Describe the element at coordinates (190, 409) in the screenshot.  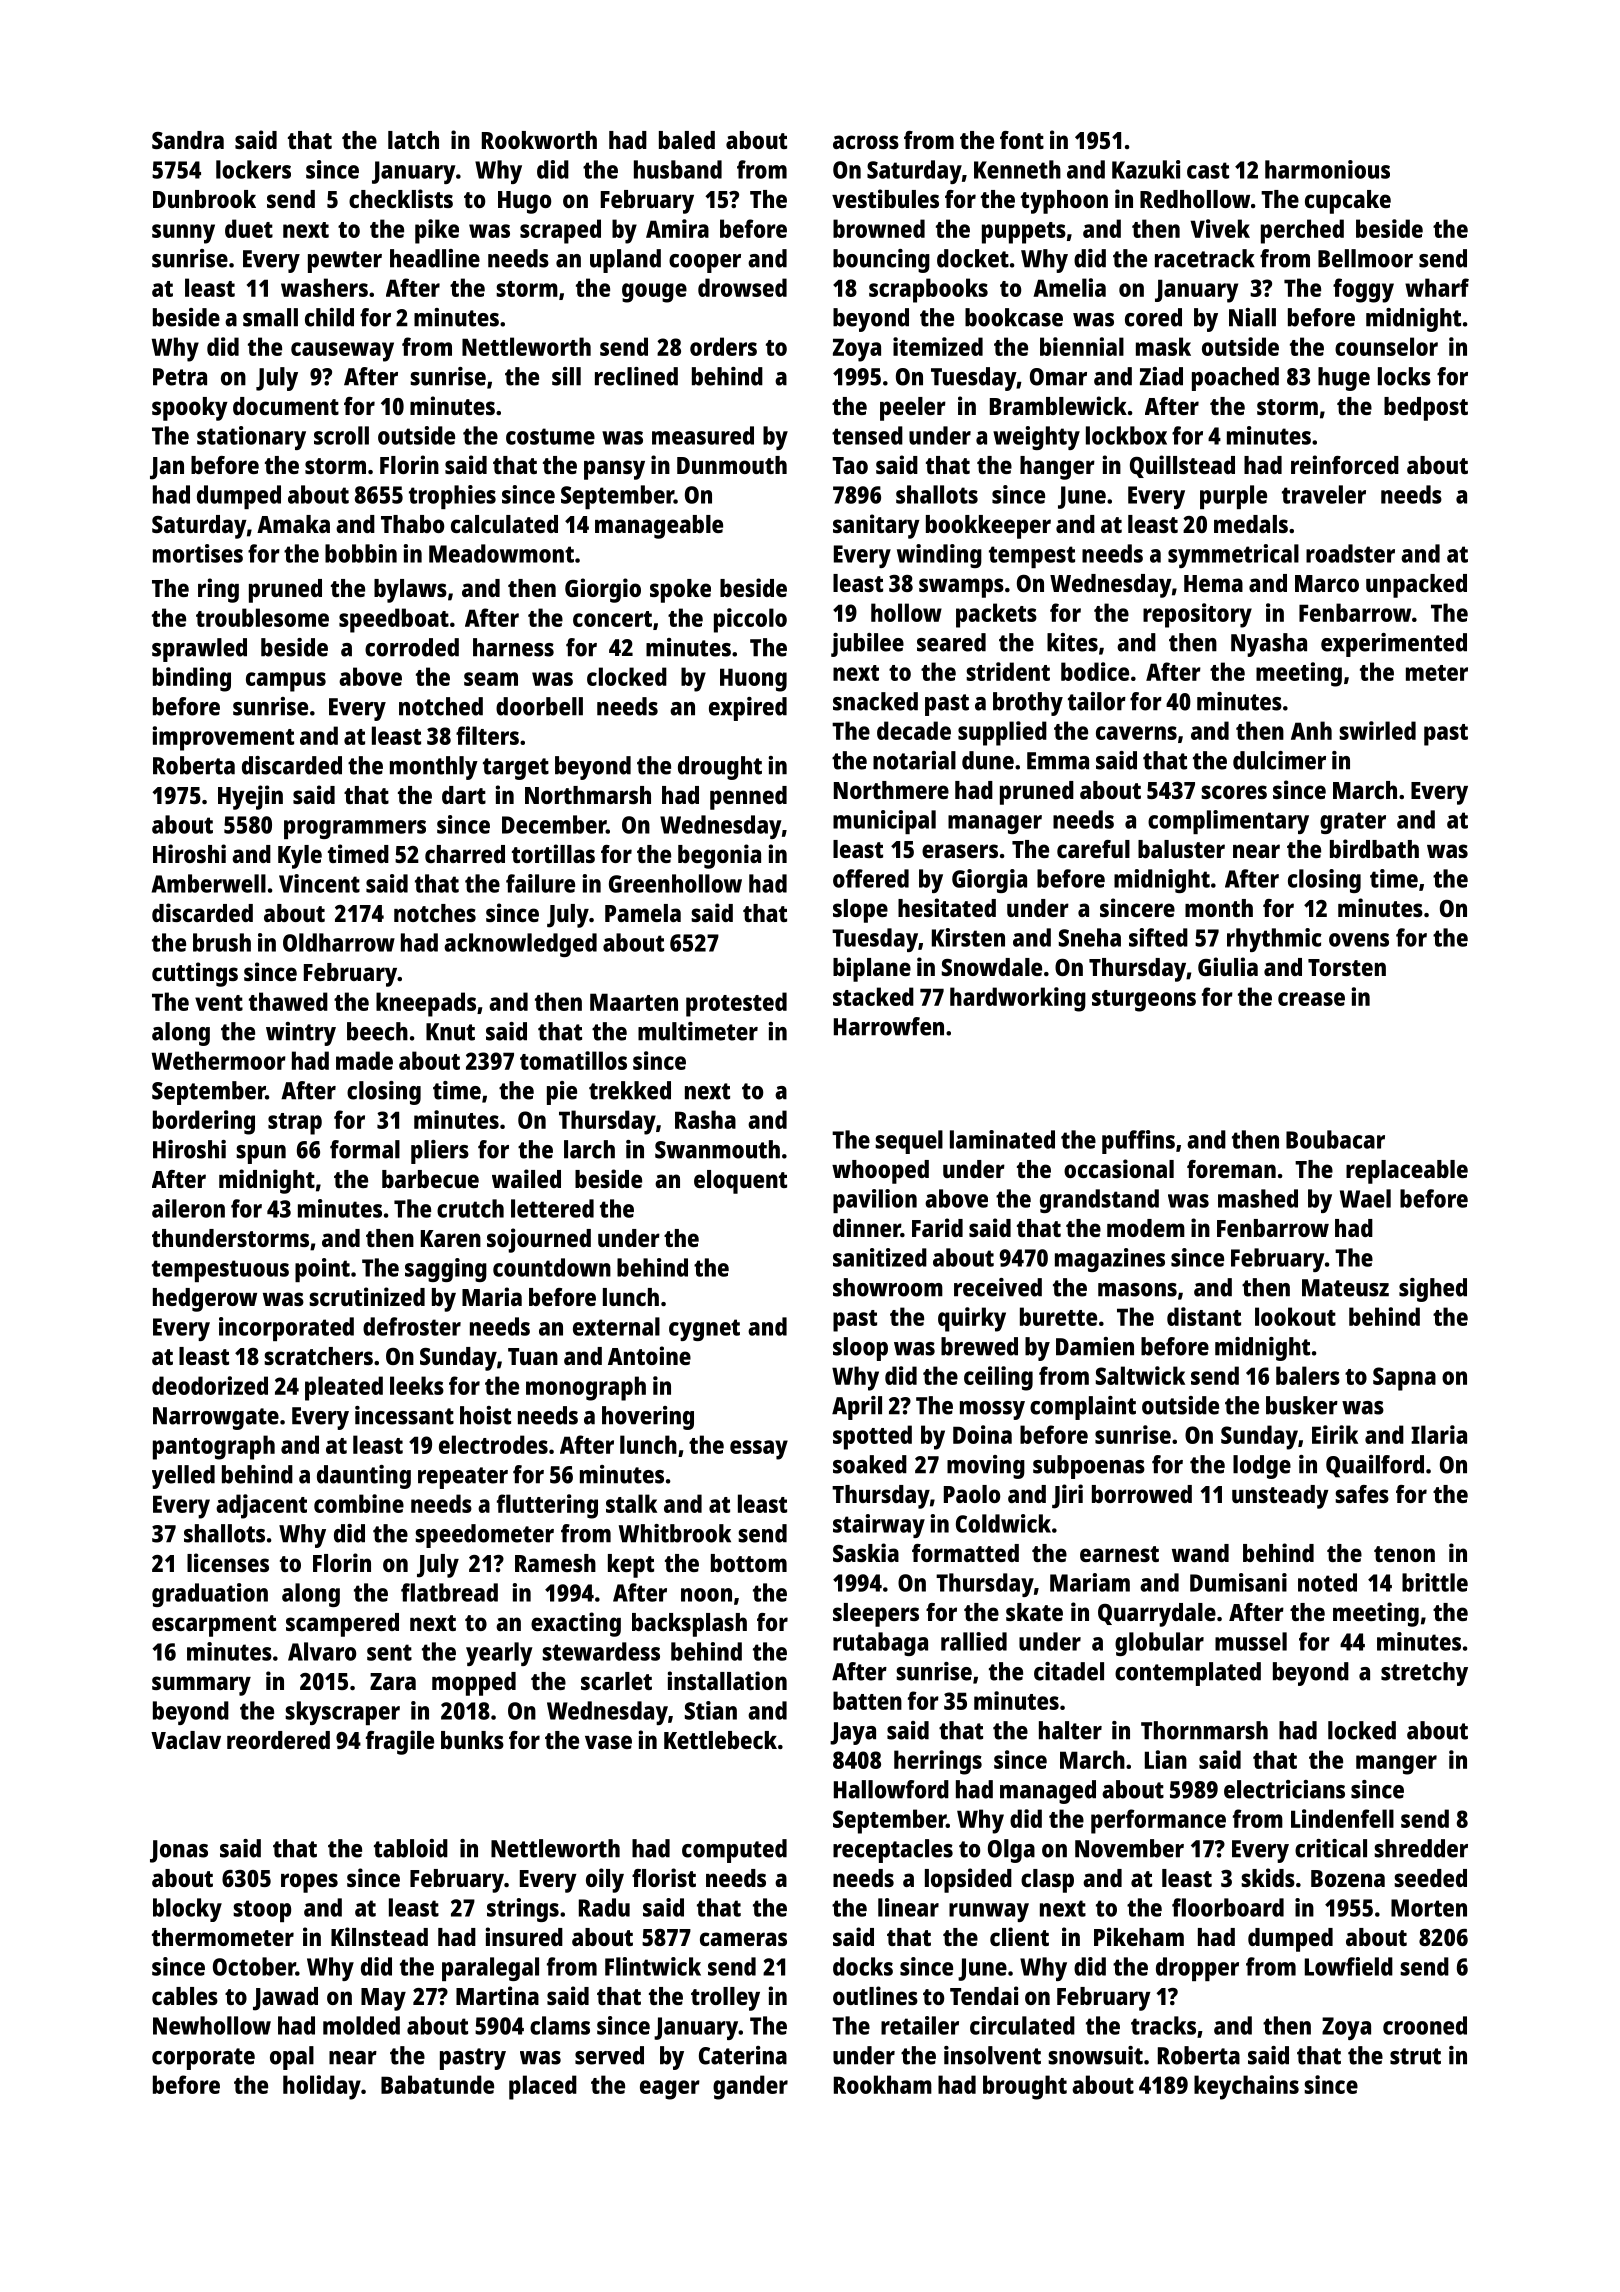
I see `spooky` at that location.
